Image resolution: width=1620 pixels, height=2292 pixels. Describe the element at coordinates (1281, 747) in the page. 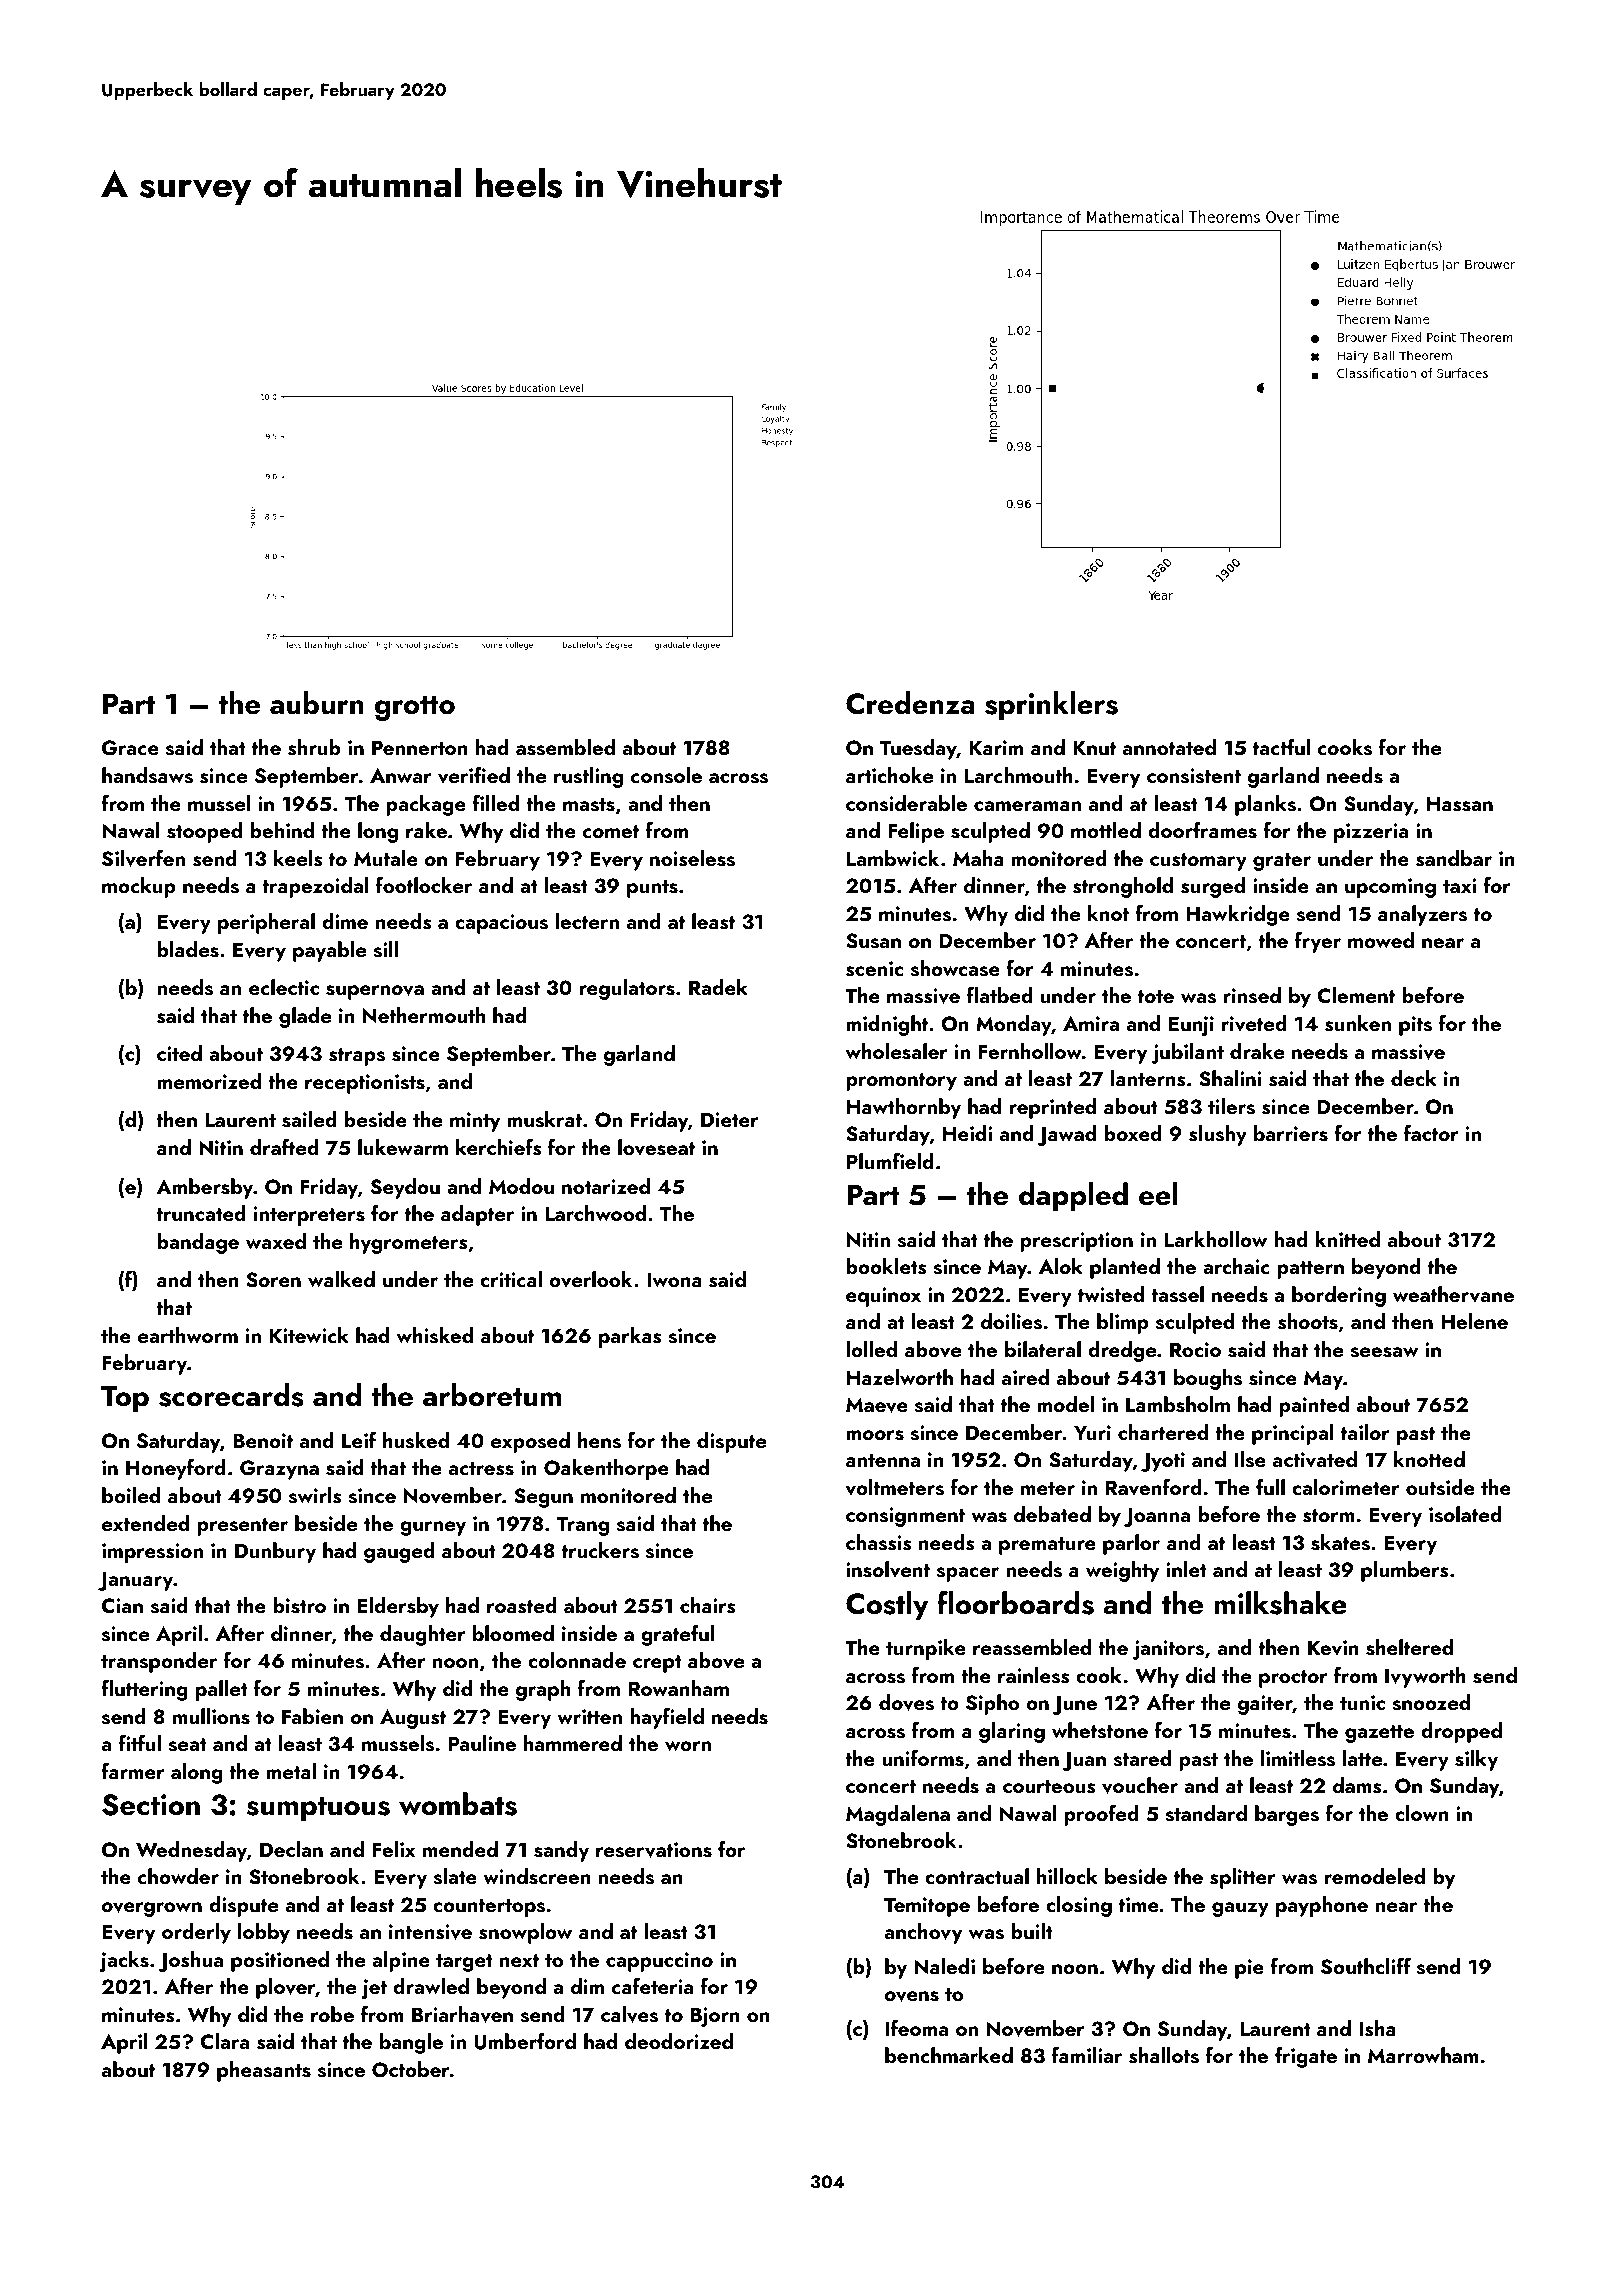

I see `tactful` at that location.
